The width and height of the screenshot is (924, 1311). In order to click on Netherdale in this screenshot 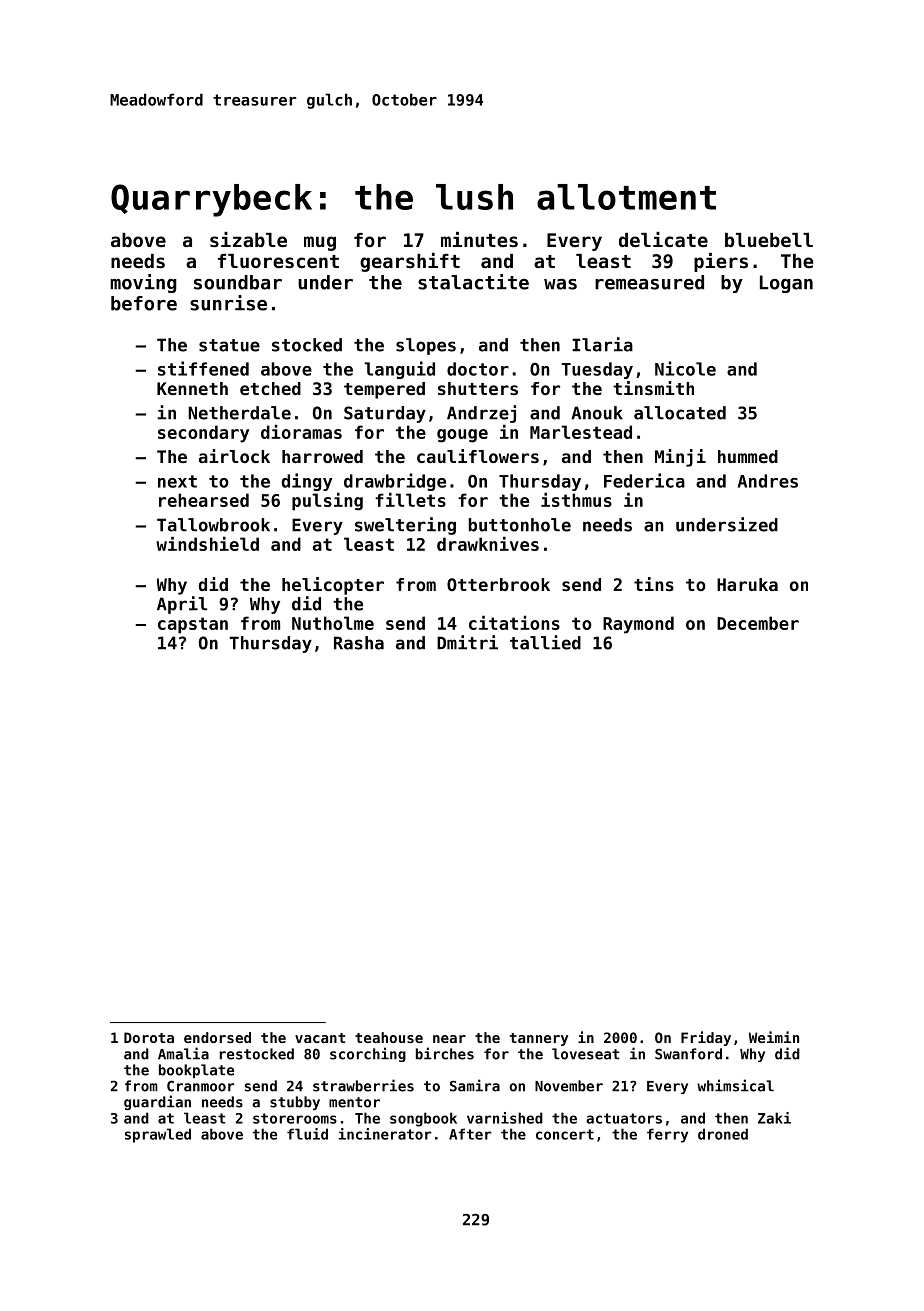, I will do `click(239, 413)`.
